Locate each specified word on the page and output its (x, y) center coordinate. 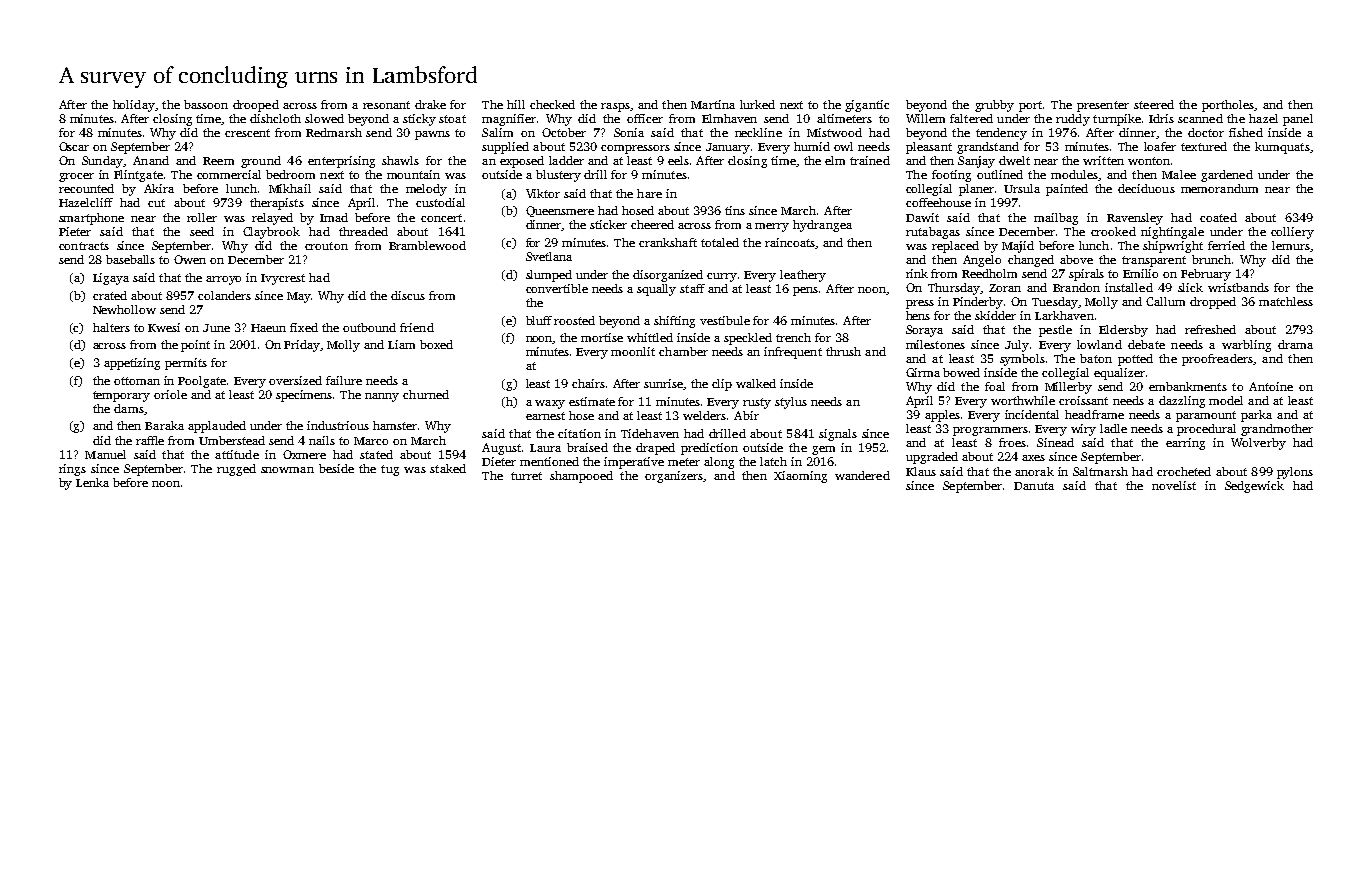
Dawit (922, 217)
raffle (150, 440)
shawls (400, 160)
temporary (121, 396)
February (1206, 275)
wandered (862, 475)
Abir (746, 415)
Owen (190, 259)
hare (649, 193)
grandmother (1277, 430)
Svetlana (549, 256)
